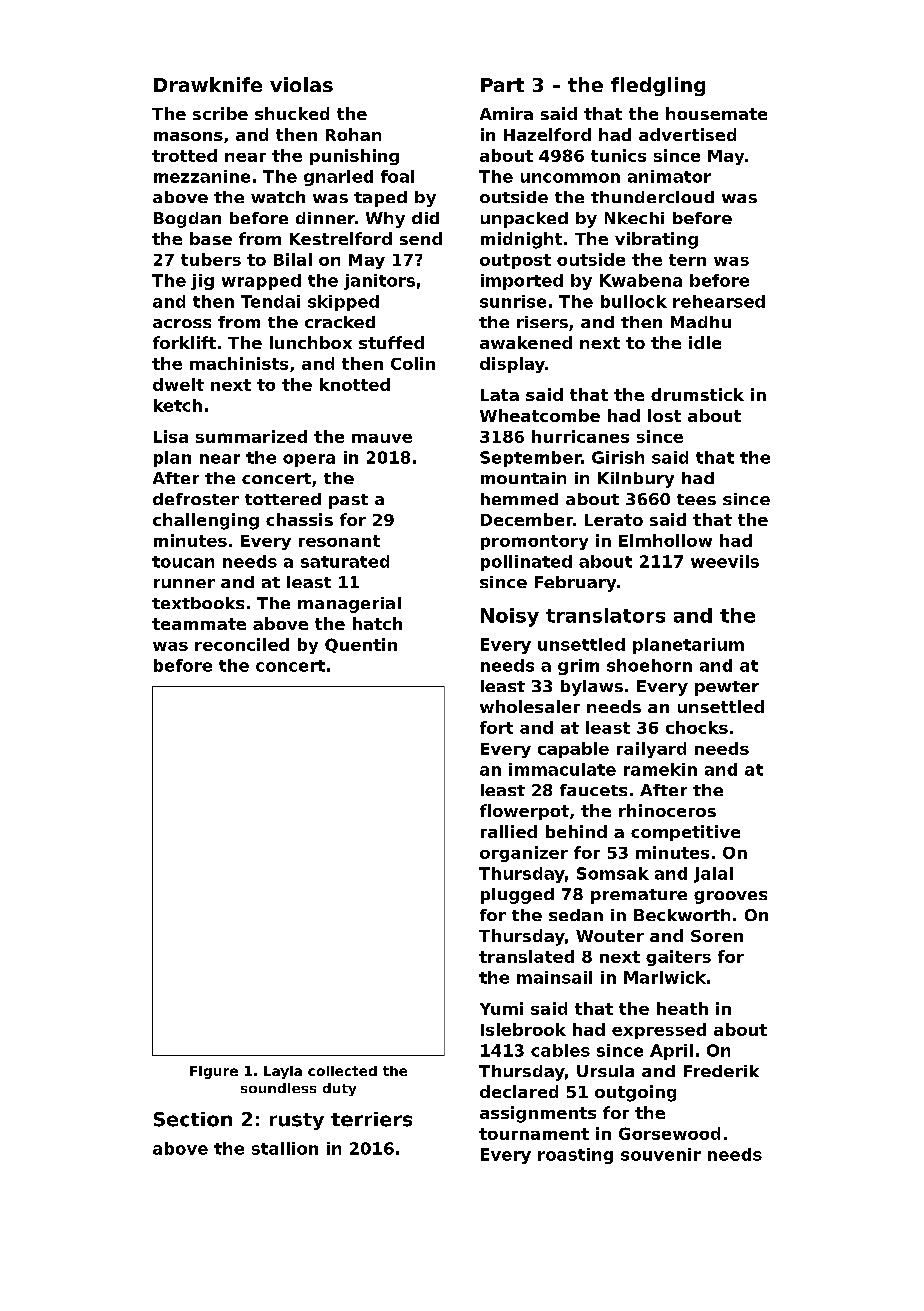 This page has height=1311, width=924. Describe the element at coordinates (502, 85) in the page. I see `Part` at that location.
